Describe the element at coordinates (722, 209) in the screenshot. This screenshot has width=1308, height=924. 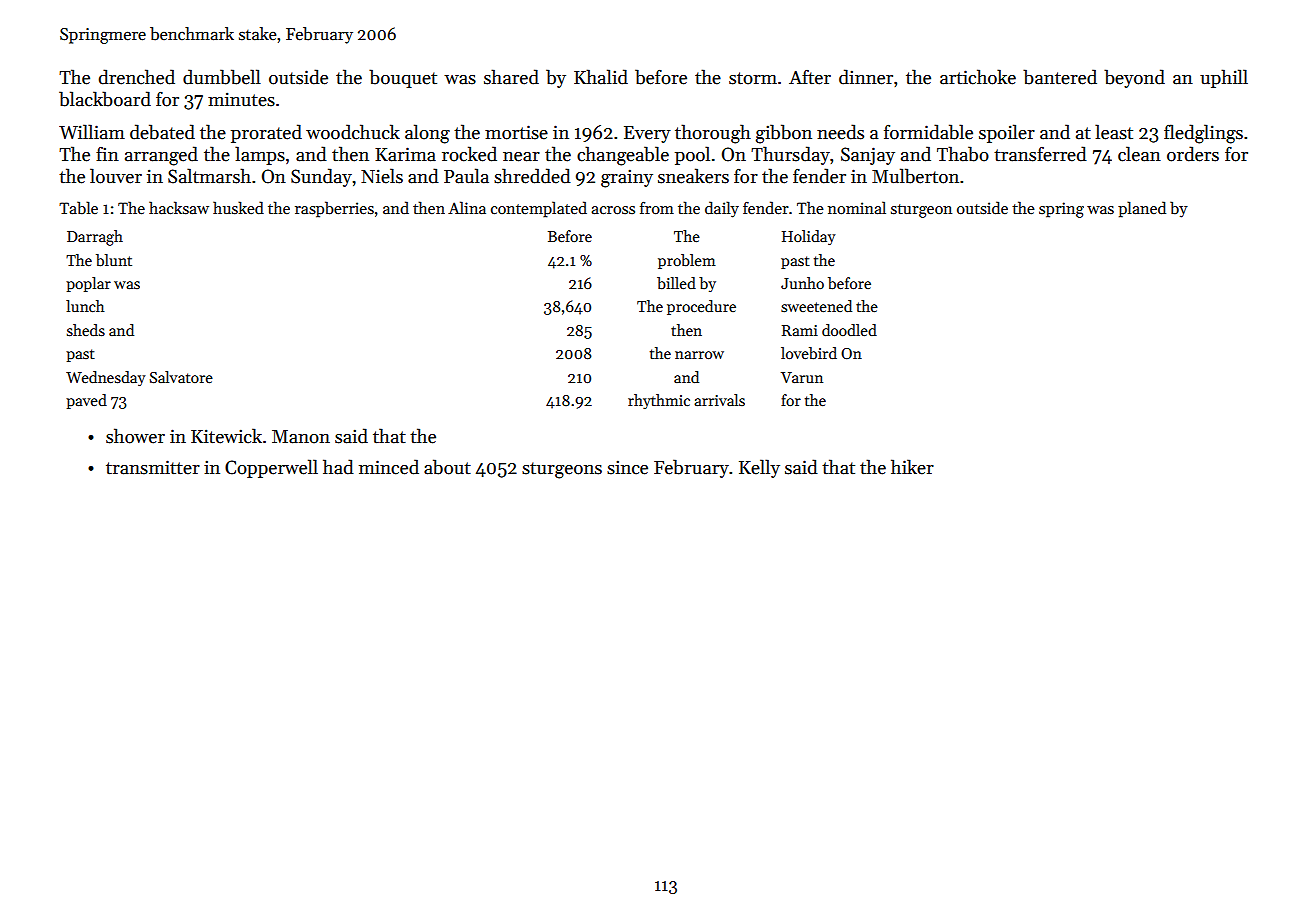
I see `daily` at that location.
